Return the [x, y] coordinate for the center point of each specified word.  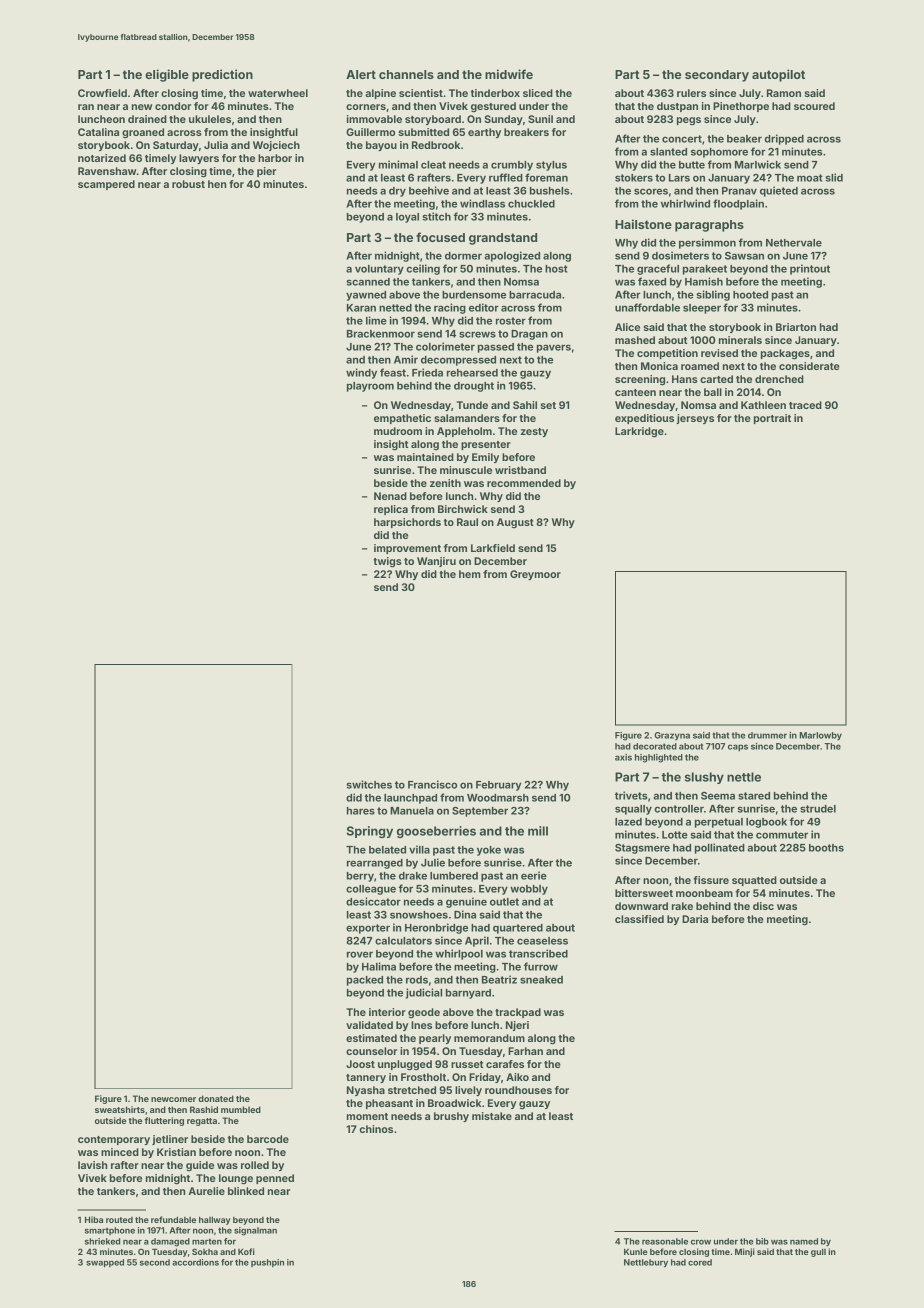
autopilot [778, 75]
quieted [779, 191]
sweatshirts [120, 1109]
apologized [512, 256]
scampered [106, 185]
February [498, 786]
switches [369, 784]
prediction [222, 75]
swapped [105, 1263]
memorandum [489, 1038]
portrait [772, 419]
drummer [767, 735]
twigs [387, 562]
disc [763, 906]
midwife [509, 74]
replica [391, 510]
